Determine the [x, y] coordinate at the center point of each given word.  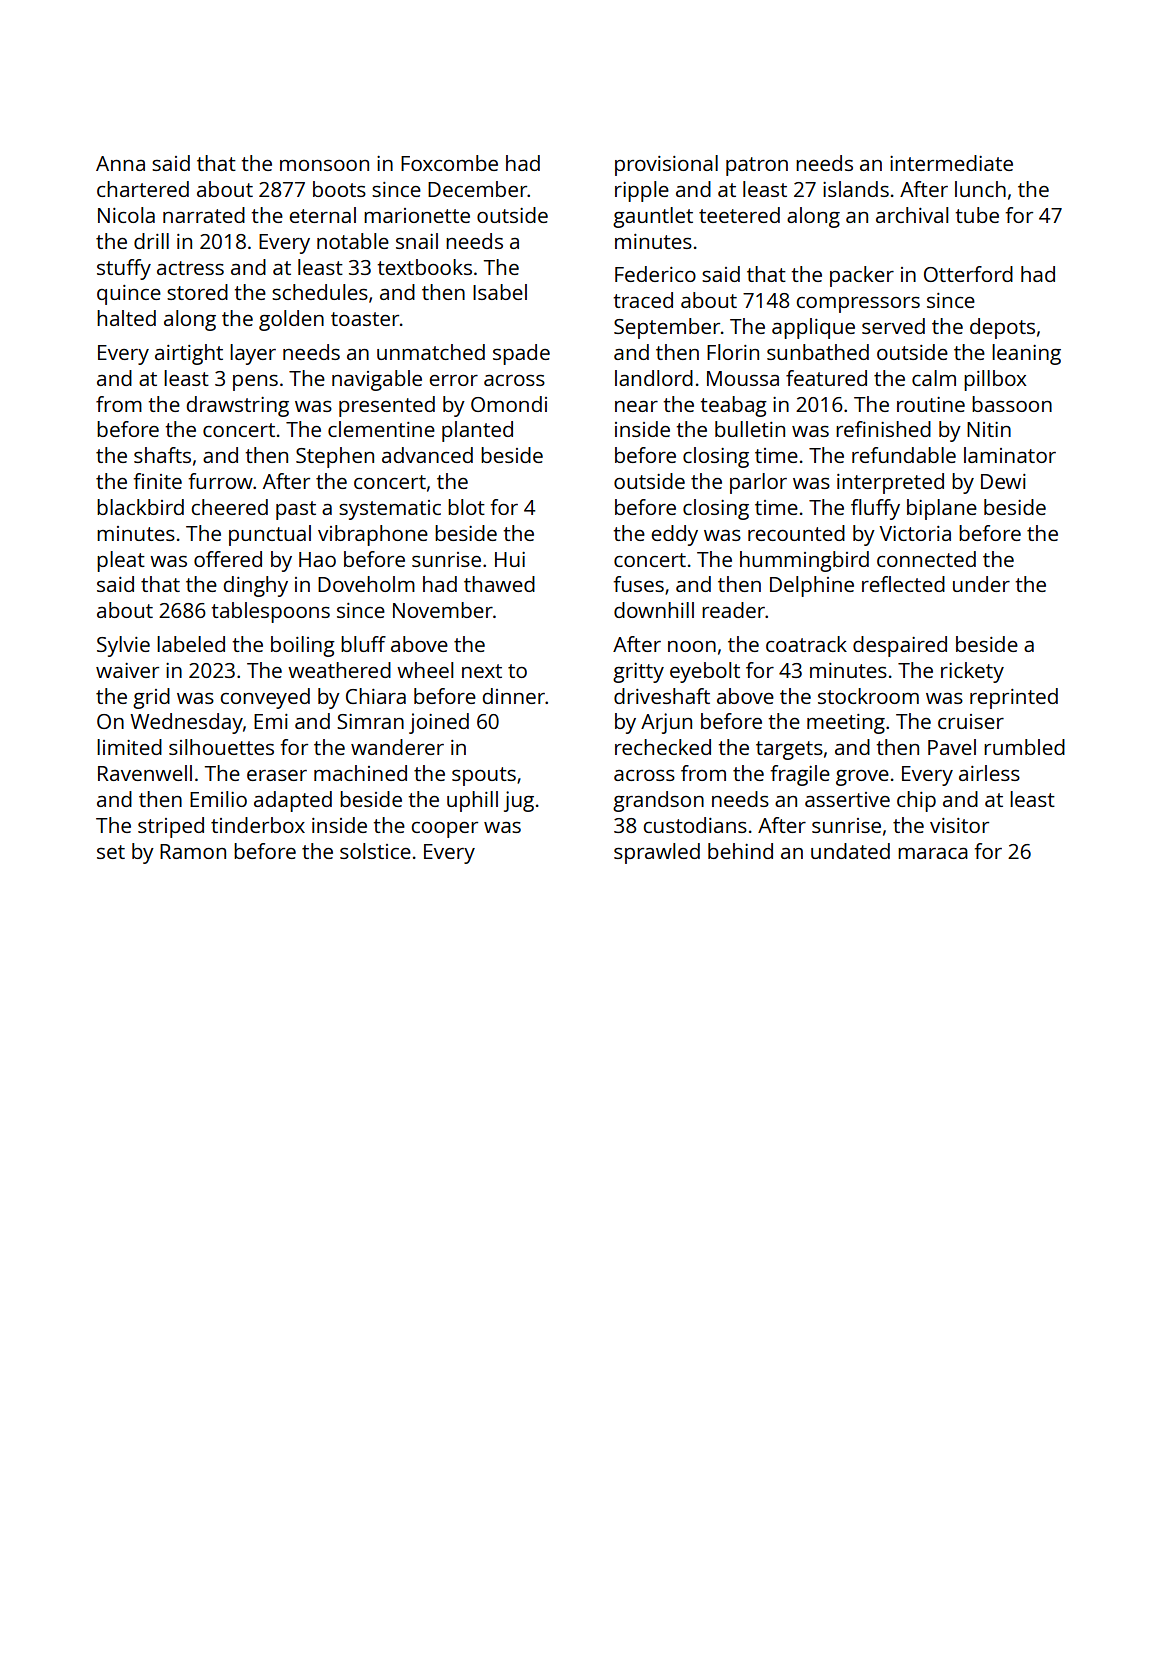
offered [228, 559]
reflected [903, 584]
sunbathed [818, 352]
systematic [390, 510]
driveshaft [662, 696]
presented [387, 406]
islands [856, 189]
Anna [120, 163]
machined [360, 773]
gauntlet [653, 217]
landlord [654, 378]
